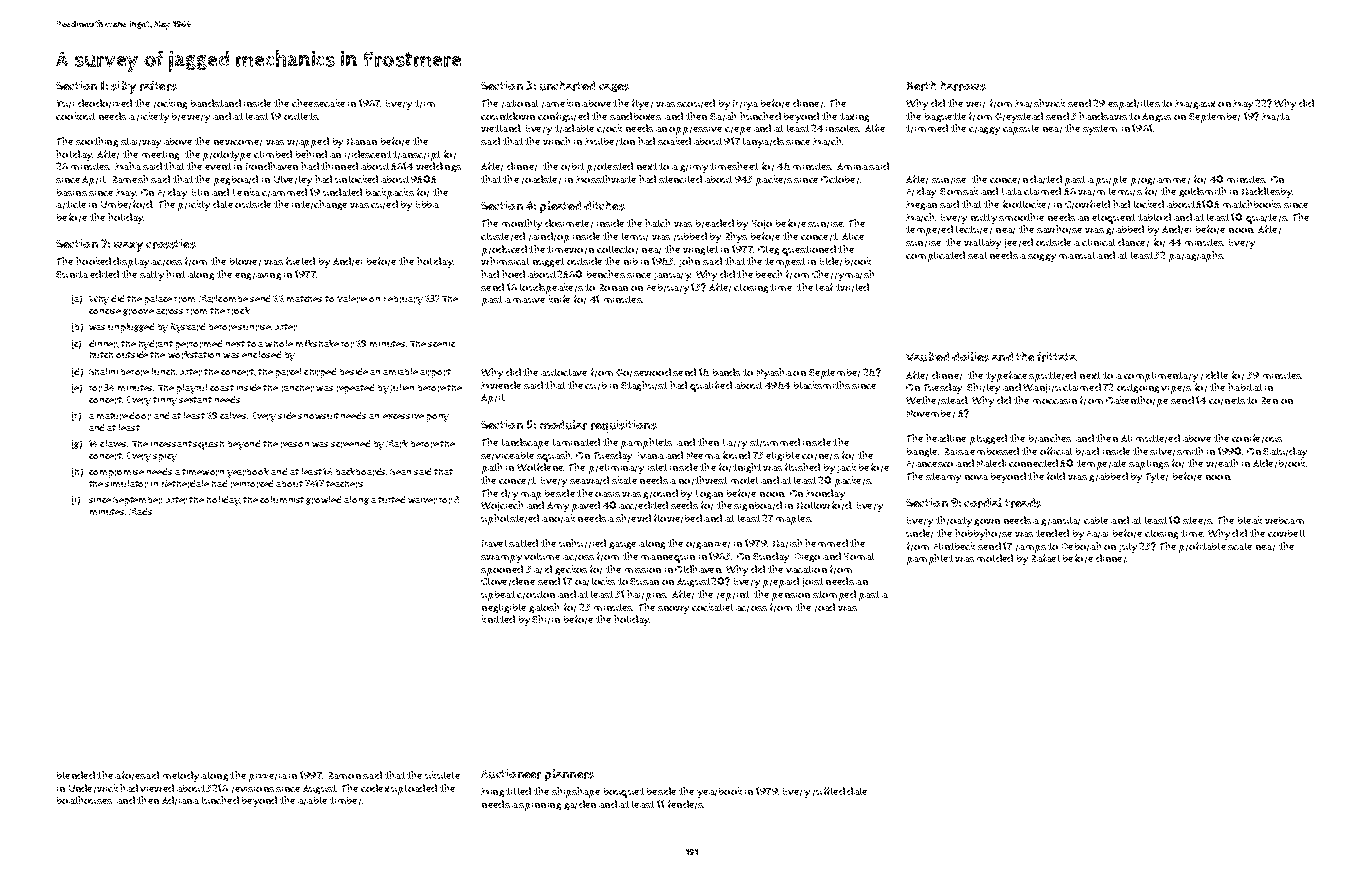  Describe the element at coordinates (673, 610) in the document. I see `snowy` at that location.
